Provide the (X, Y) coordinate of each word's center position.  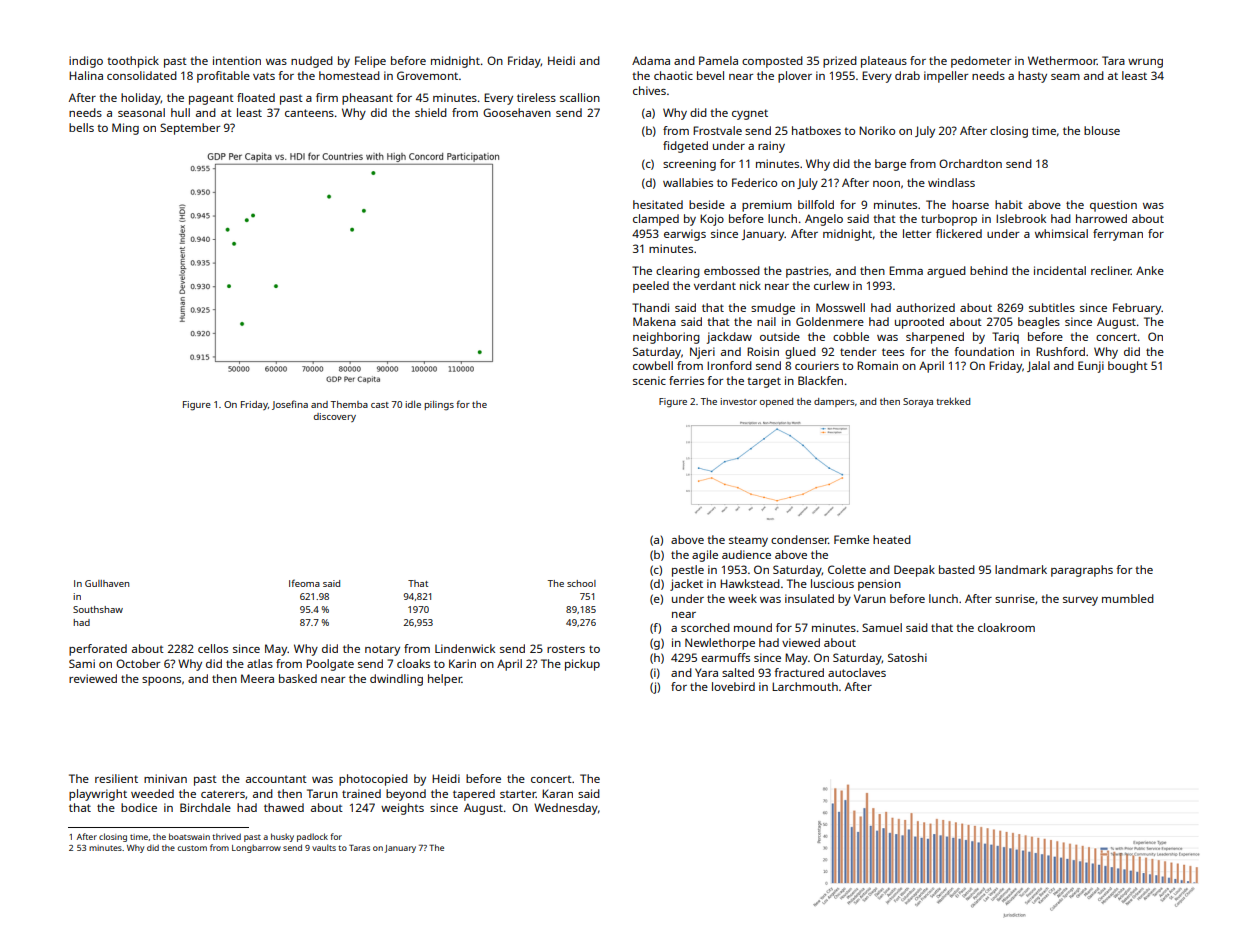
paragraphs (1082, 571)
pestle (688, 571)
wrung (1145, 63)
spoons (161, 681)
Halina (86, 75)
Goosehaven (517, 112)
